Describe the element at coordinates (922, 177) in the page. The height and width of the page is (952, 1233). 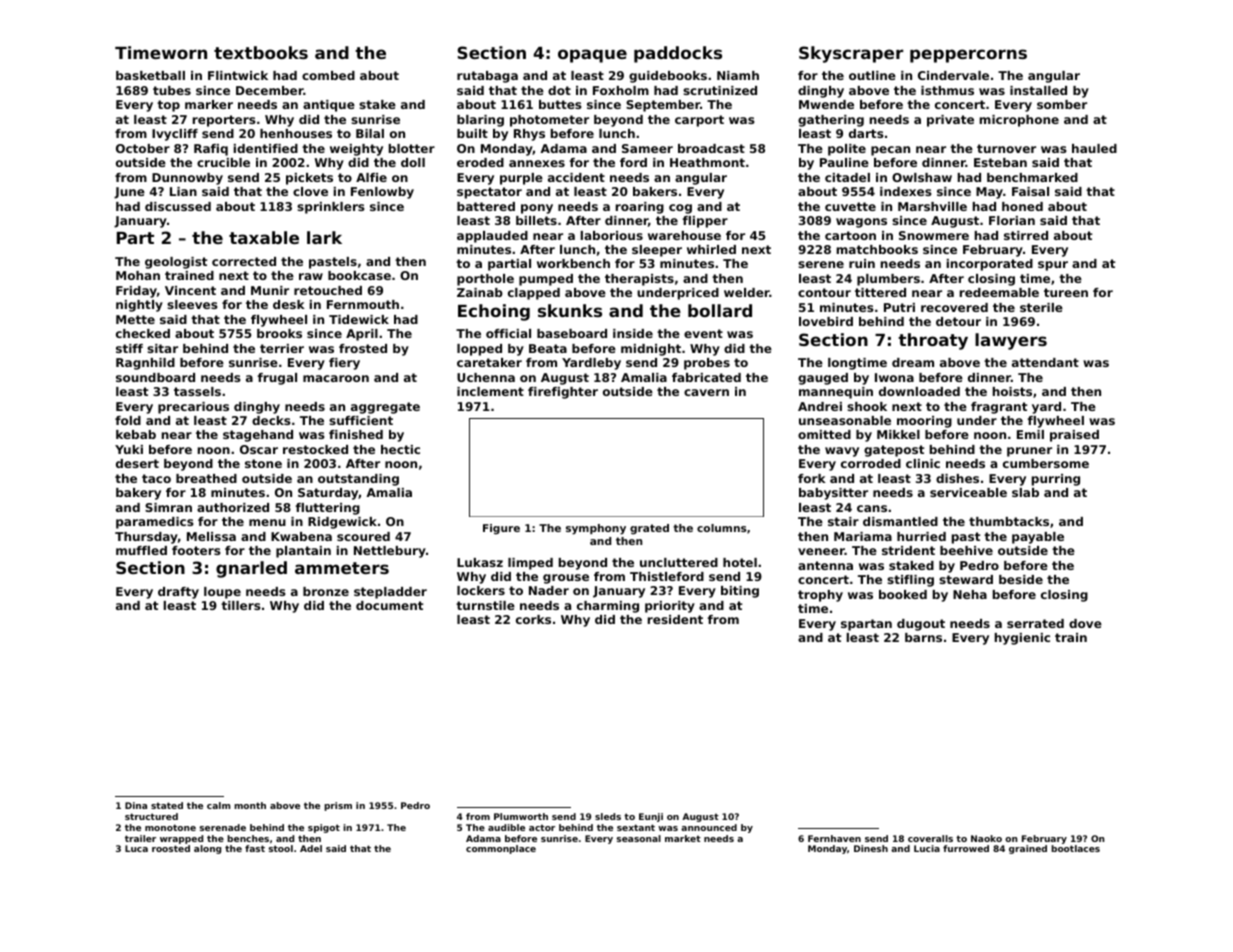
I see `Owlshaw` at that location.
